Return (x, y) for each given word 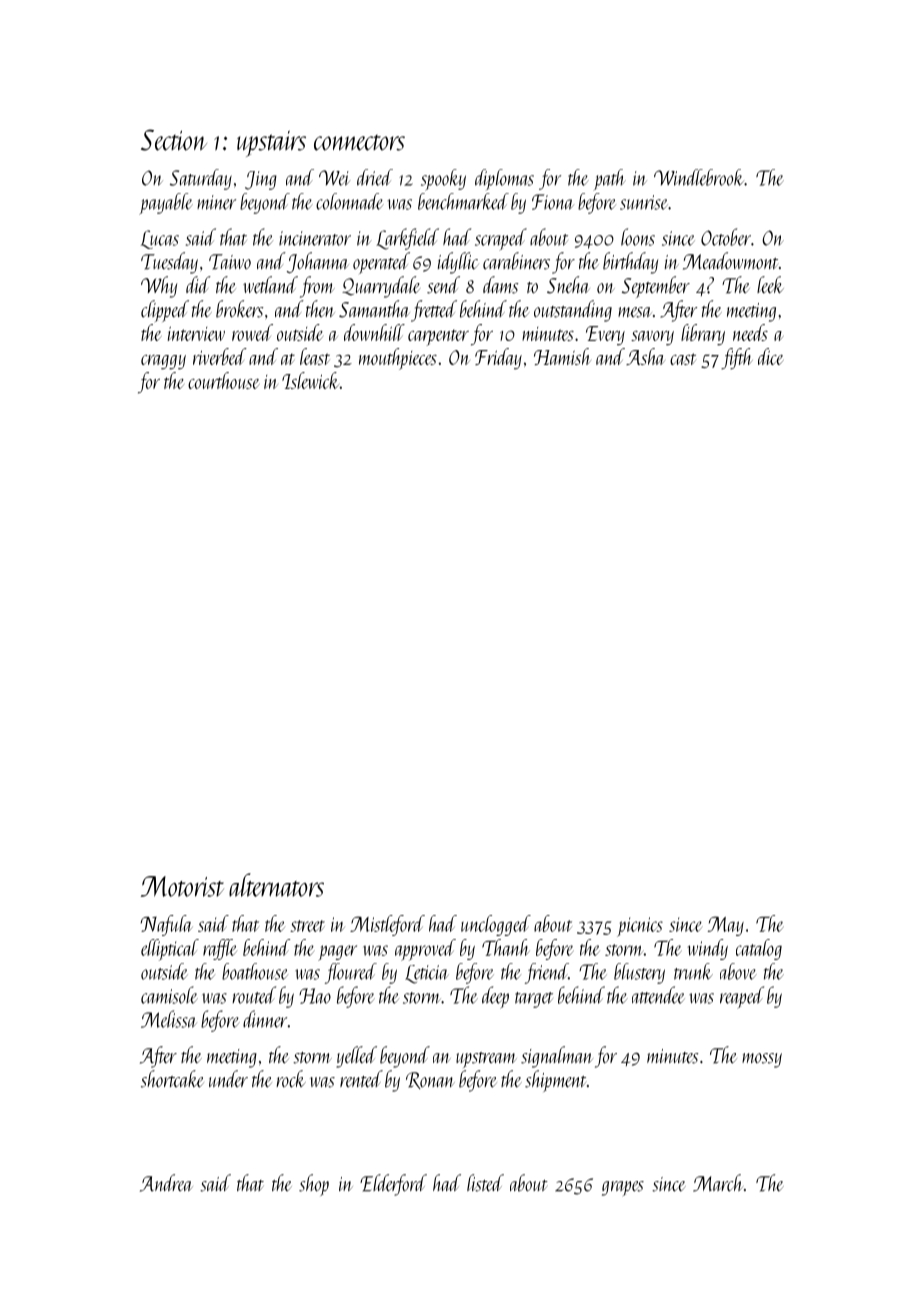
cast (683, 359)
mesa (634, 312)
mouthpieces (398, 359)
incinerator (315, 238)
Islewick (311, 380)
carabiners (516, 261)
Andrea (166, 1183)
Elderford (393, 1185)
